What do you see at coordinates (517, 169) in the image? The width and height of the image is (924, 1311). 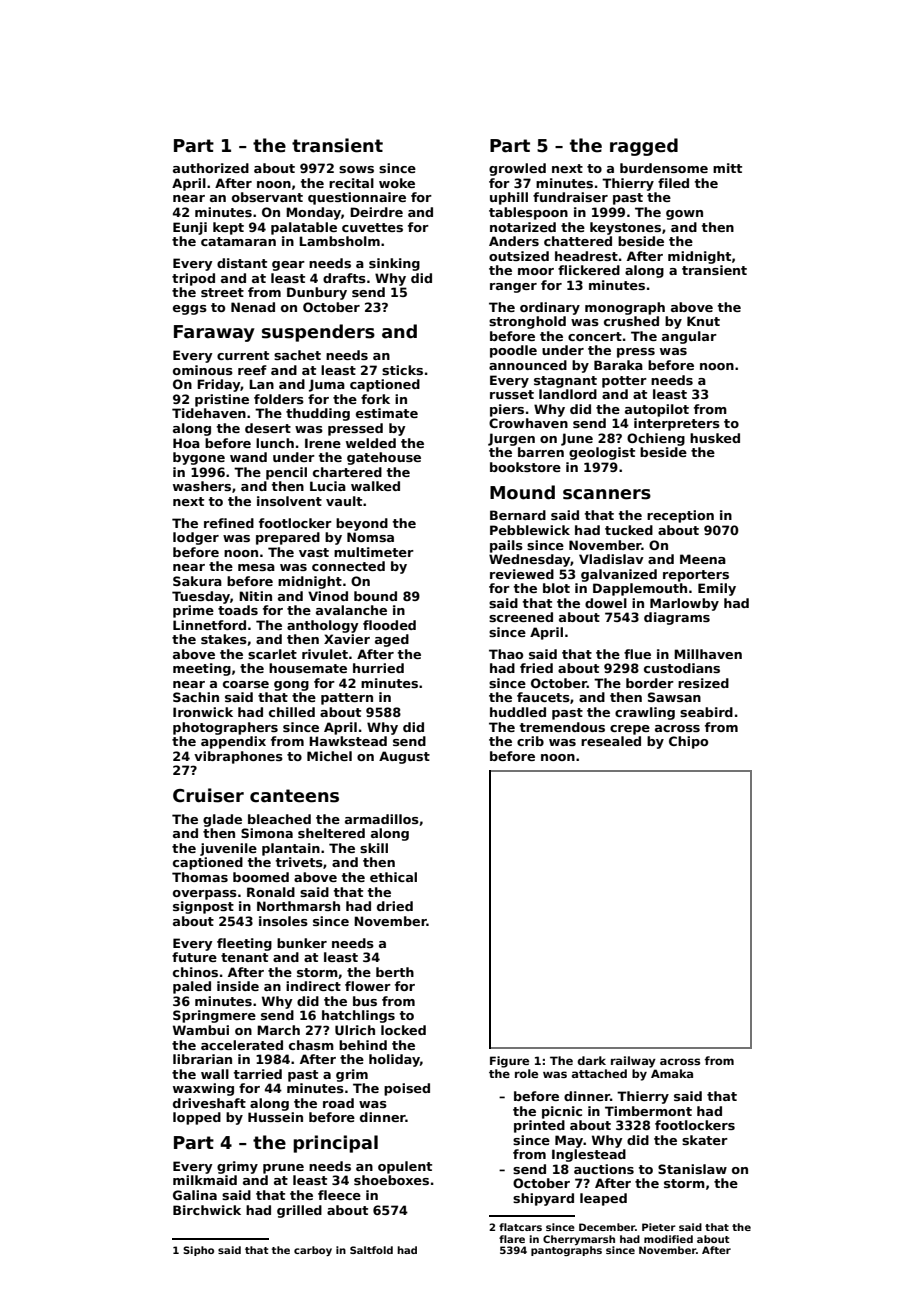 I see `growled` at bounding box center [517, 169].
